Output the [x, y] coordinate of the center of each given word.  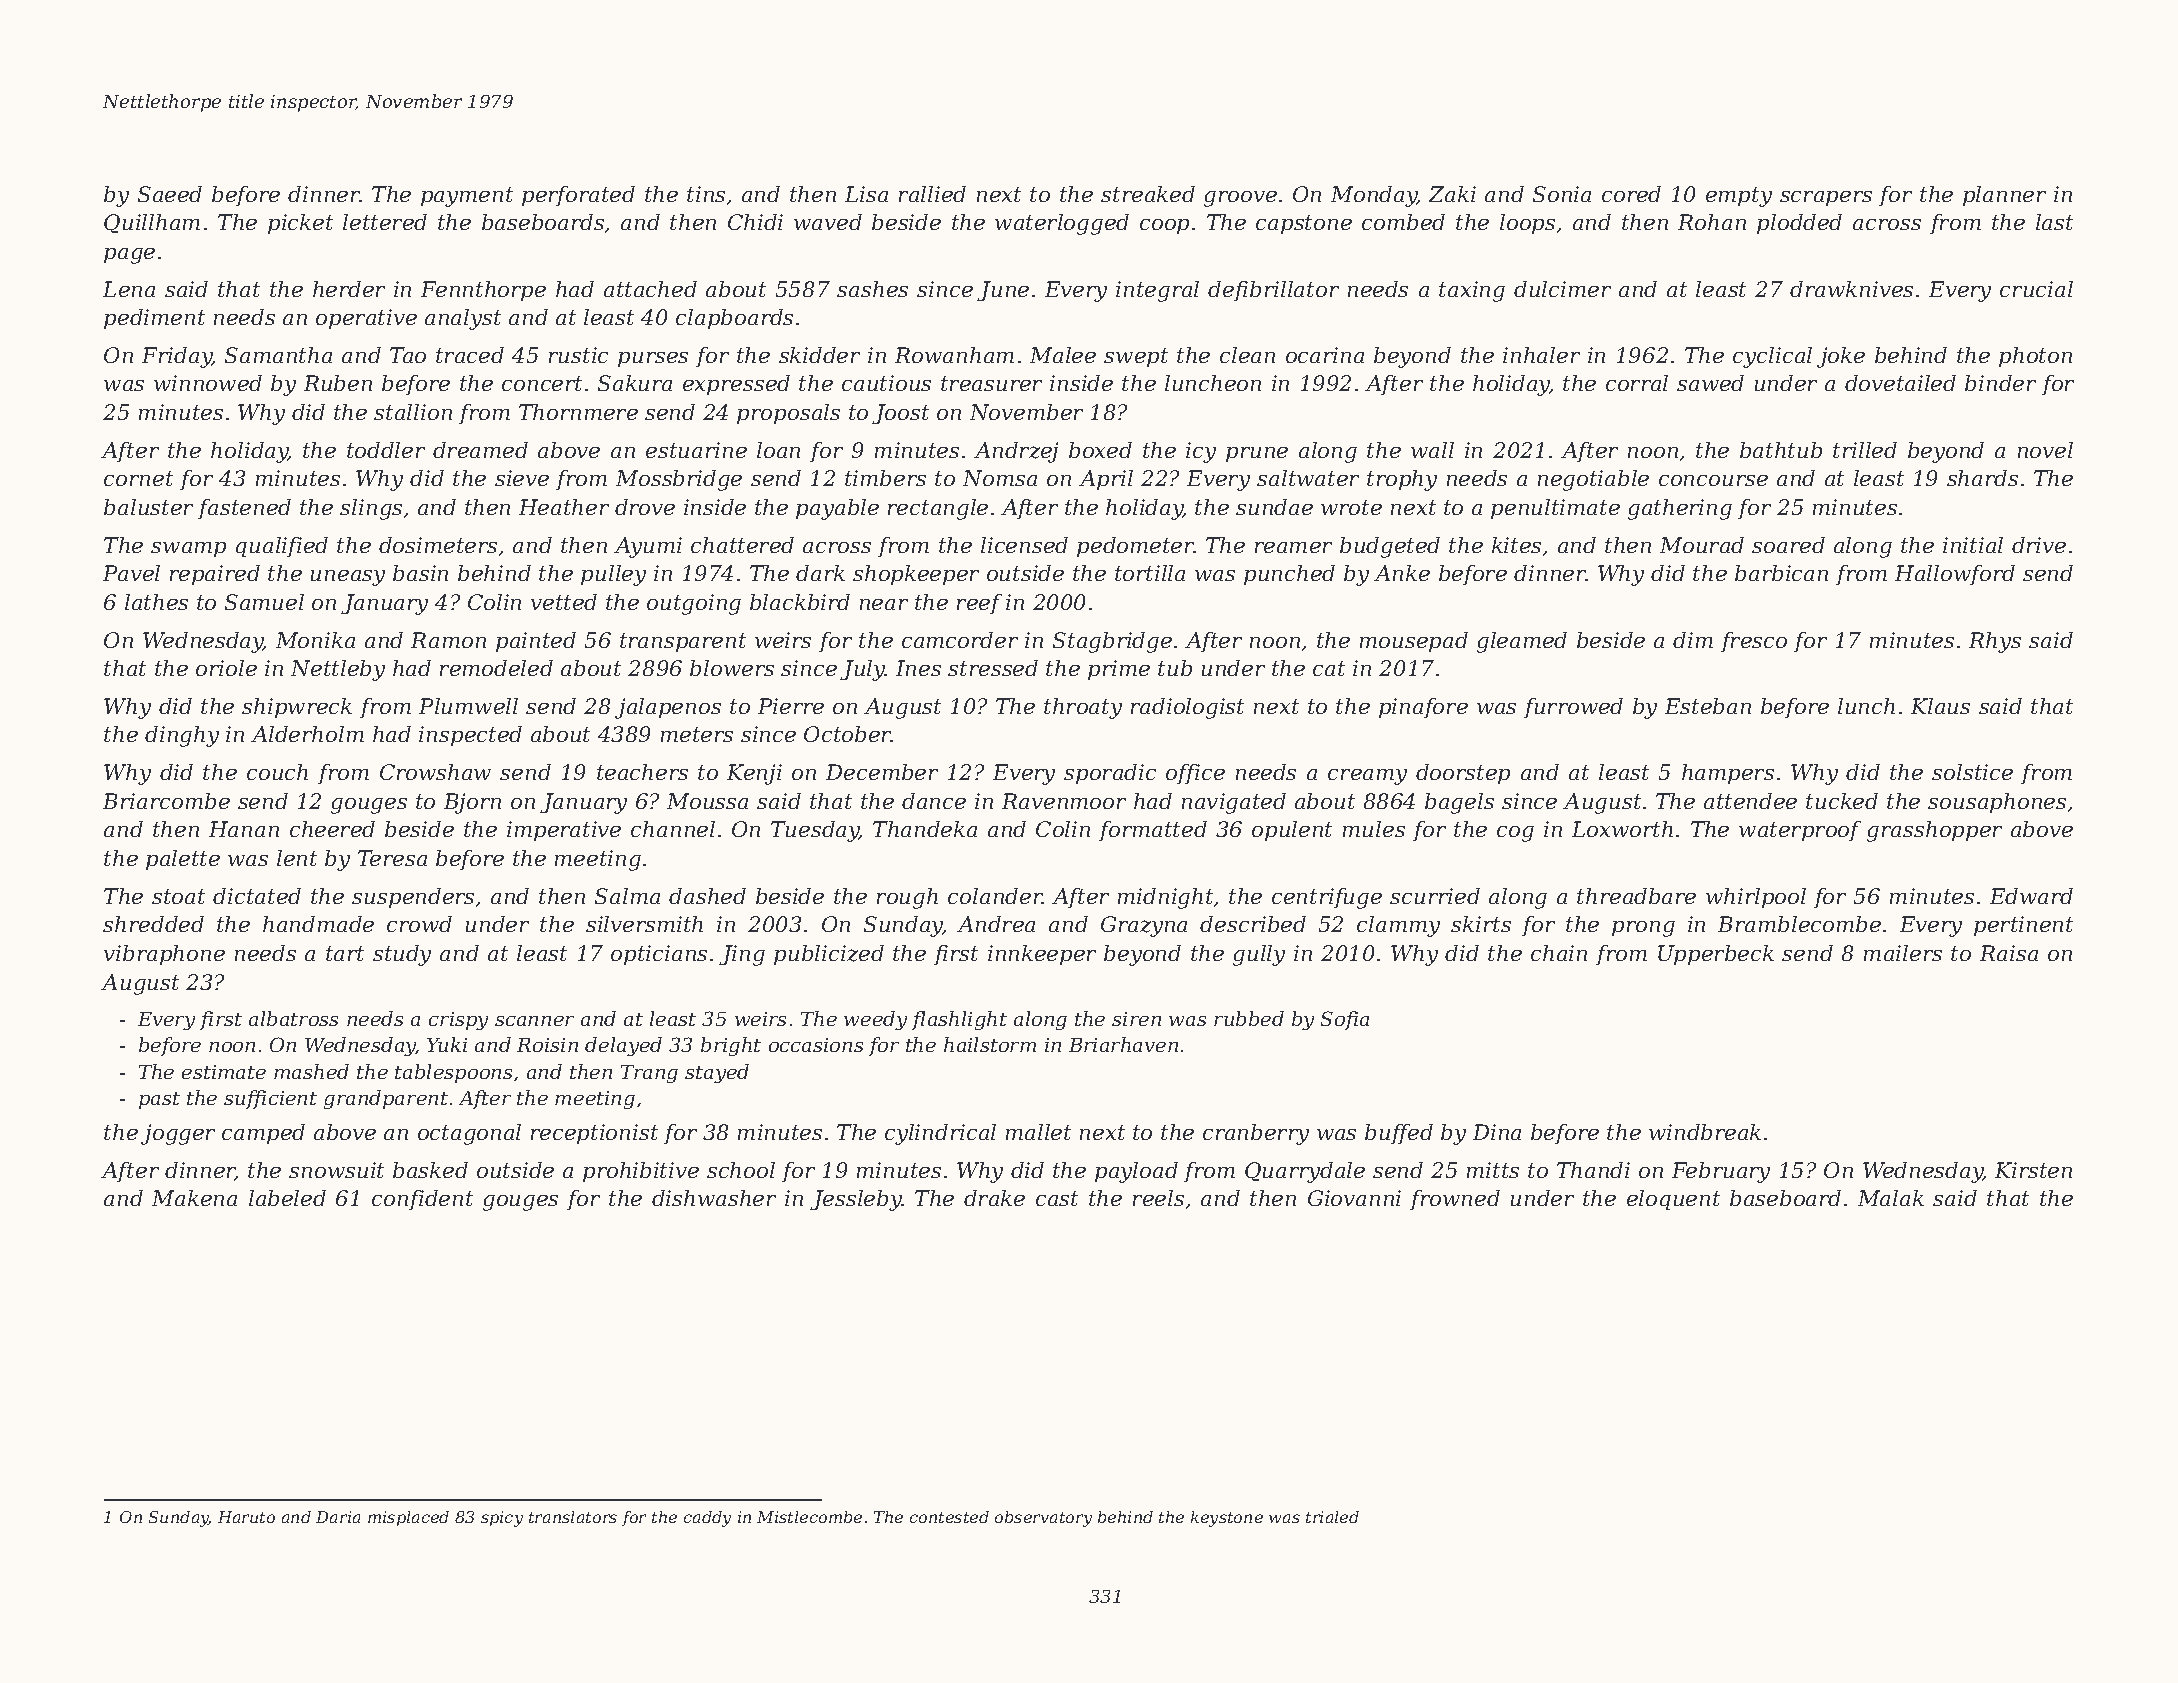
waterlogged [1062, 224]
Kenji [754, 774]
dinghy [182, 736]
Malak [1891, 1198]
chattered [742, 545]
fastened [244, 509]
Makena [194, 1198]
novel [2045, 450]
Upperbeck [1716, 955]
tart [345, 953]
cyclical [1772, 357]
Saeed [170, 194]
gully [1259, 955]
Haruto [246, 1517]
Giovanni [1354, 1198]
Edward [2031, 896]
